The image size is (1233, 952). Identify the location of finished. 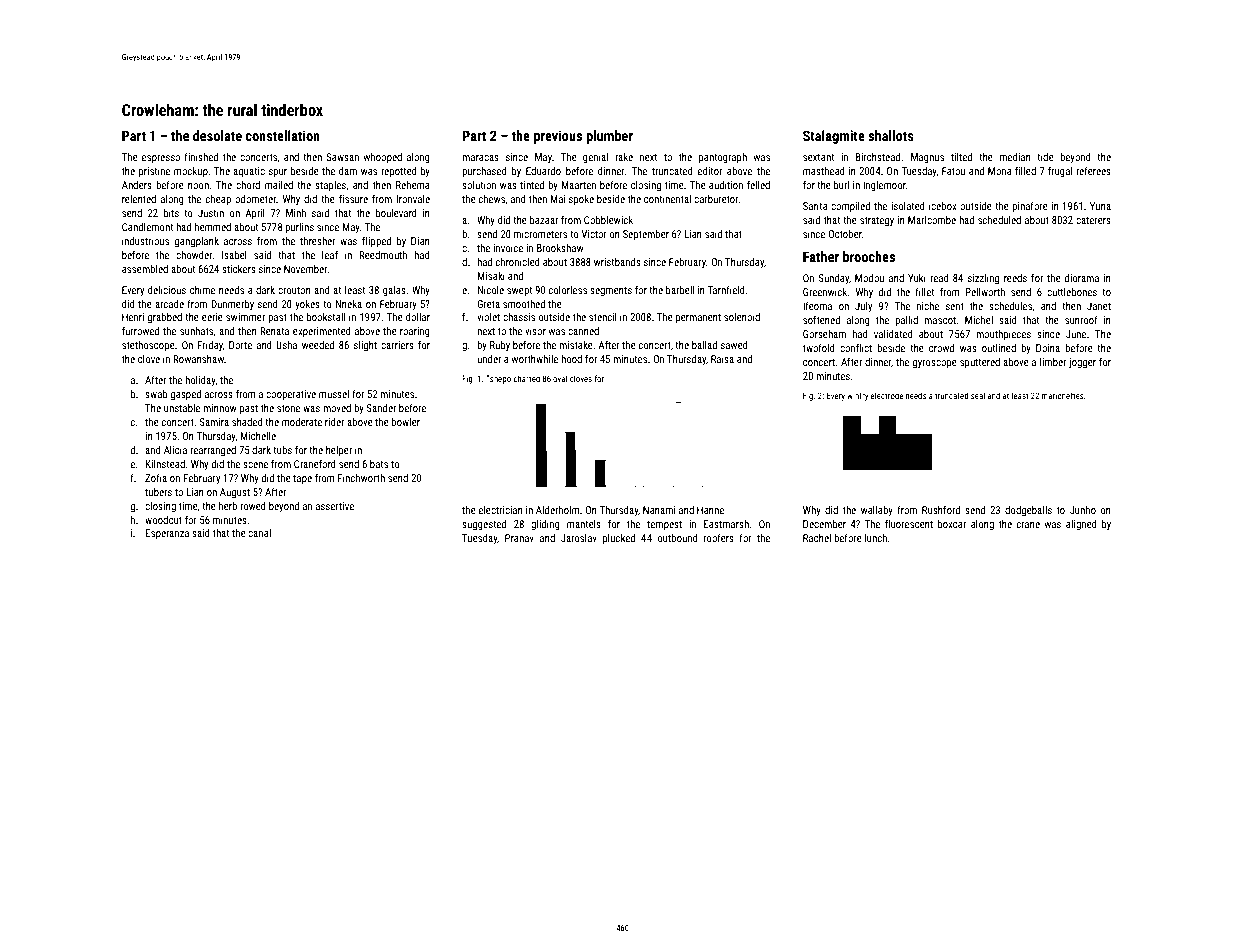
(201, 157).
